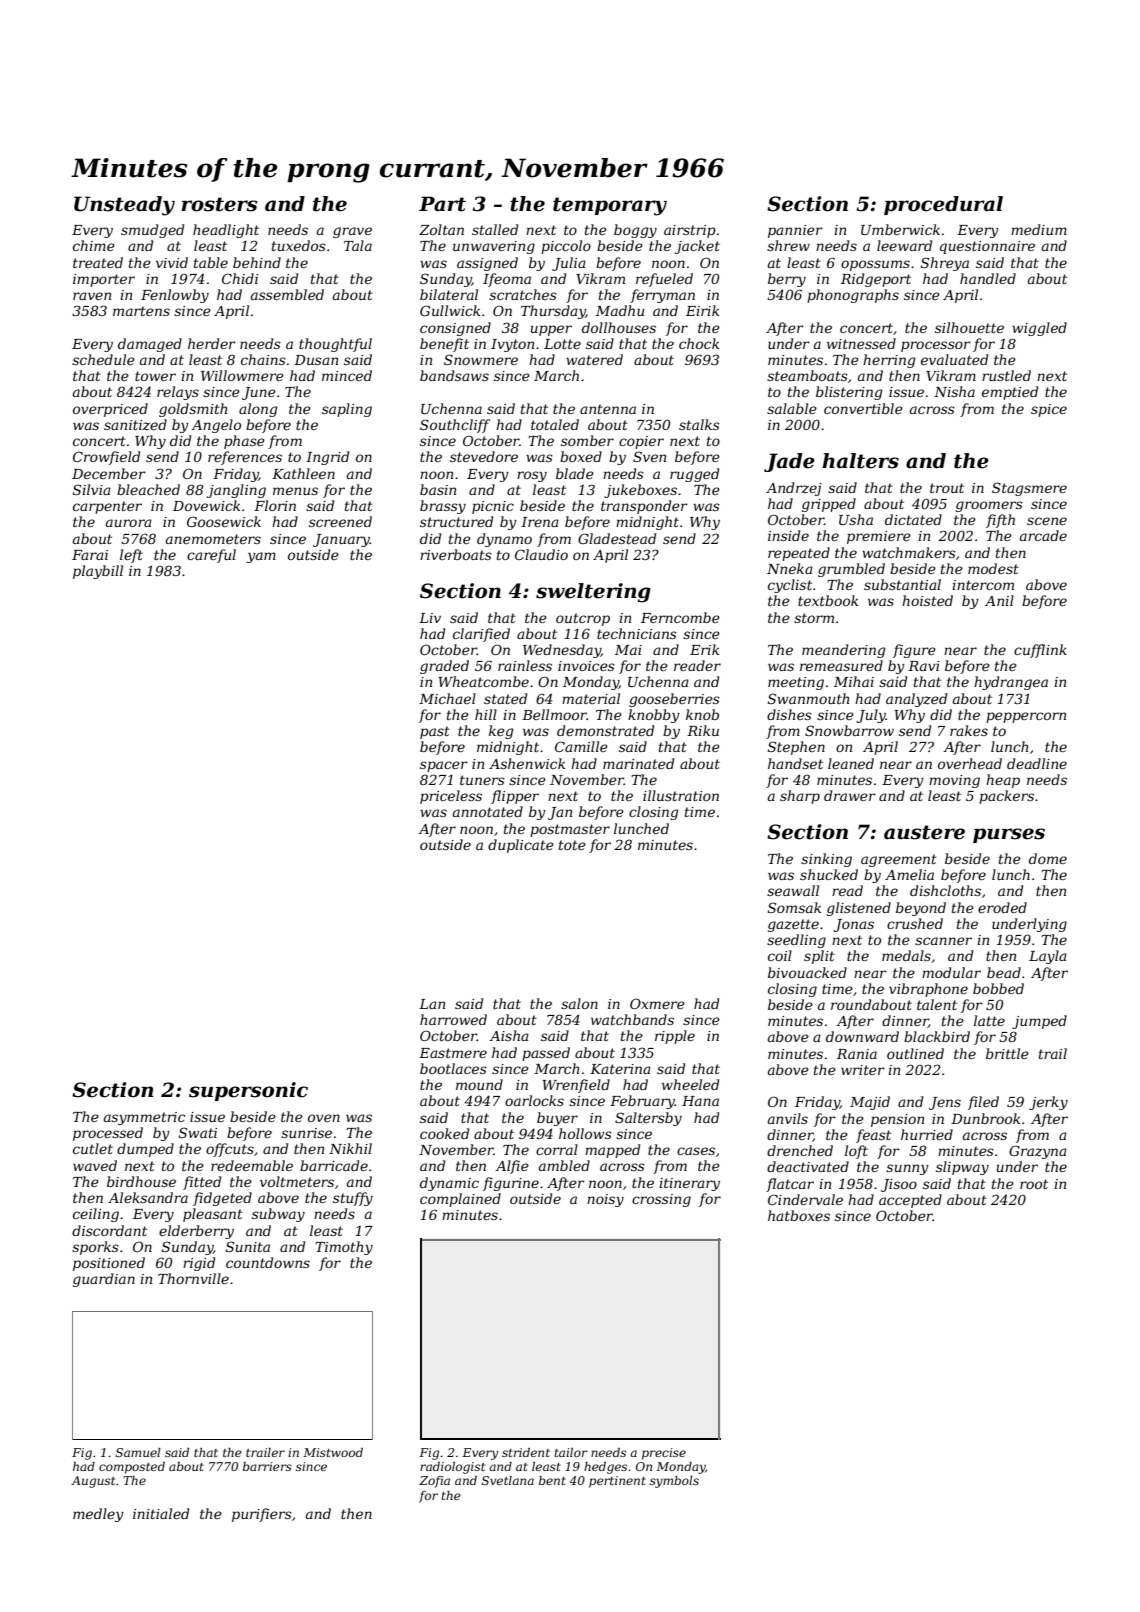 The height and width of the image is (1612, 1140). What do you see at coordinates (430, 618) in the image?
I see `Liv` at bounding box center [430, 618].
